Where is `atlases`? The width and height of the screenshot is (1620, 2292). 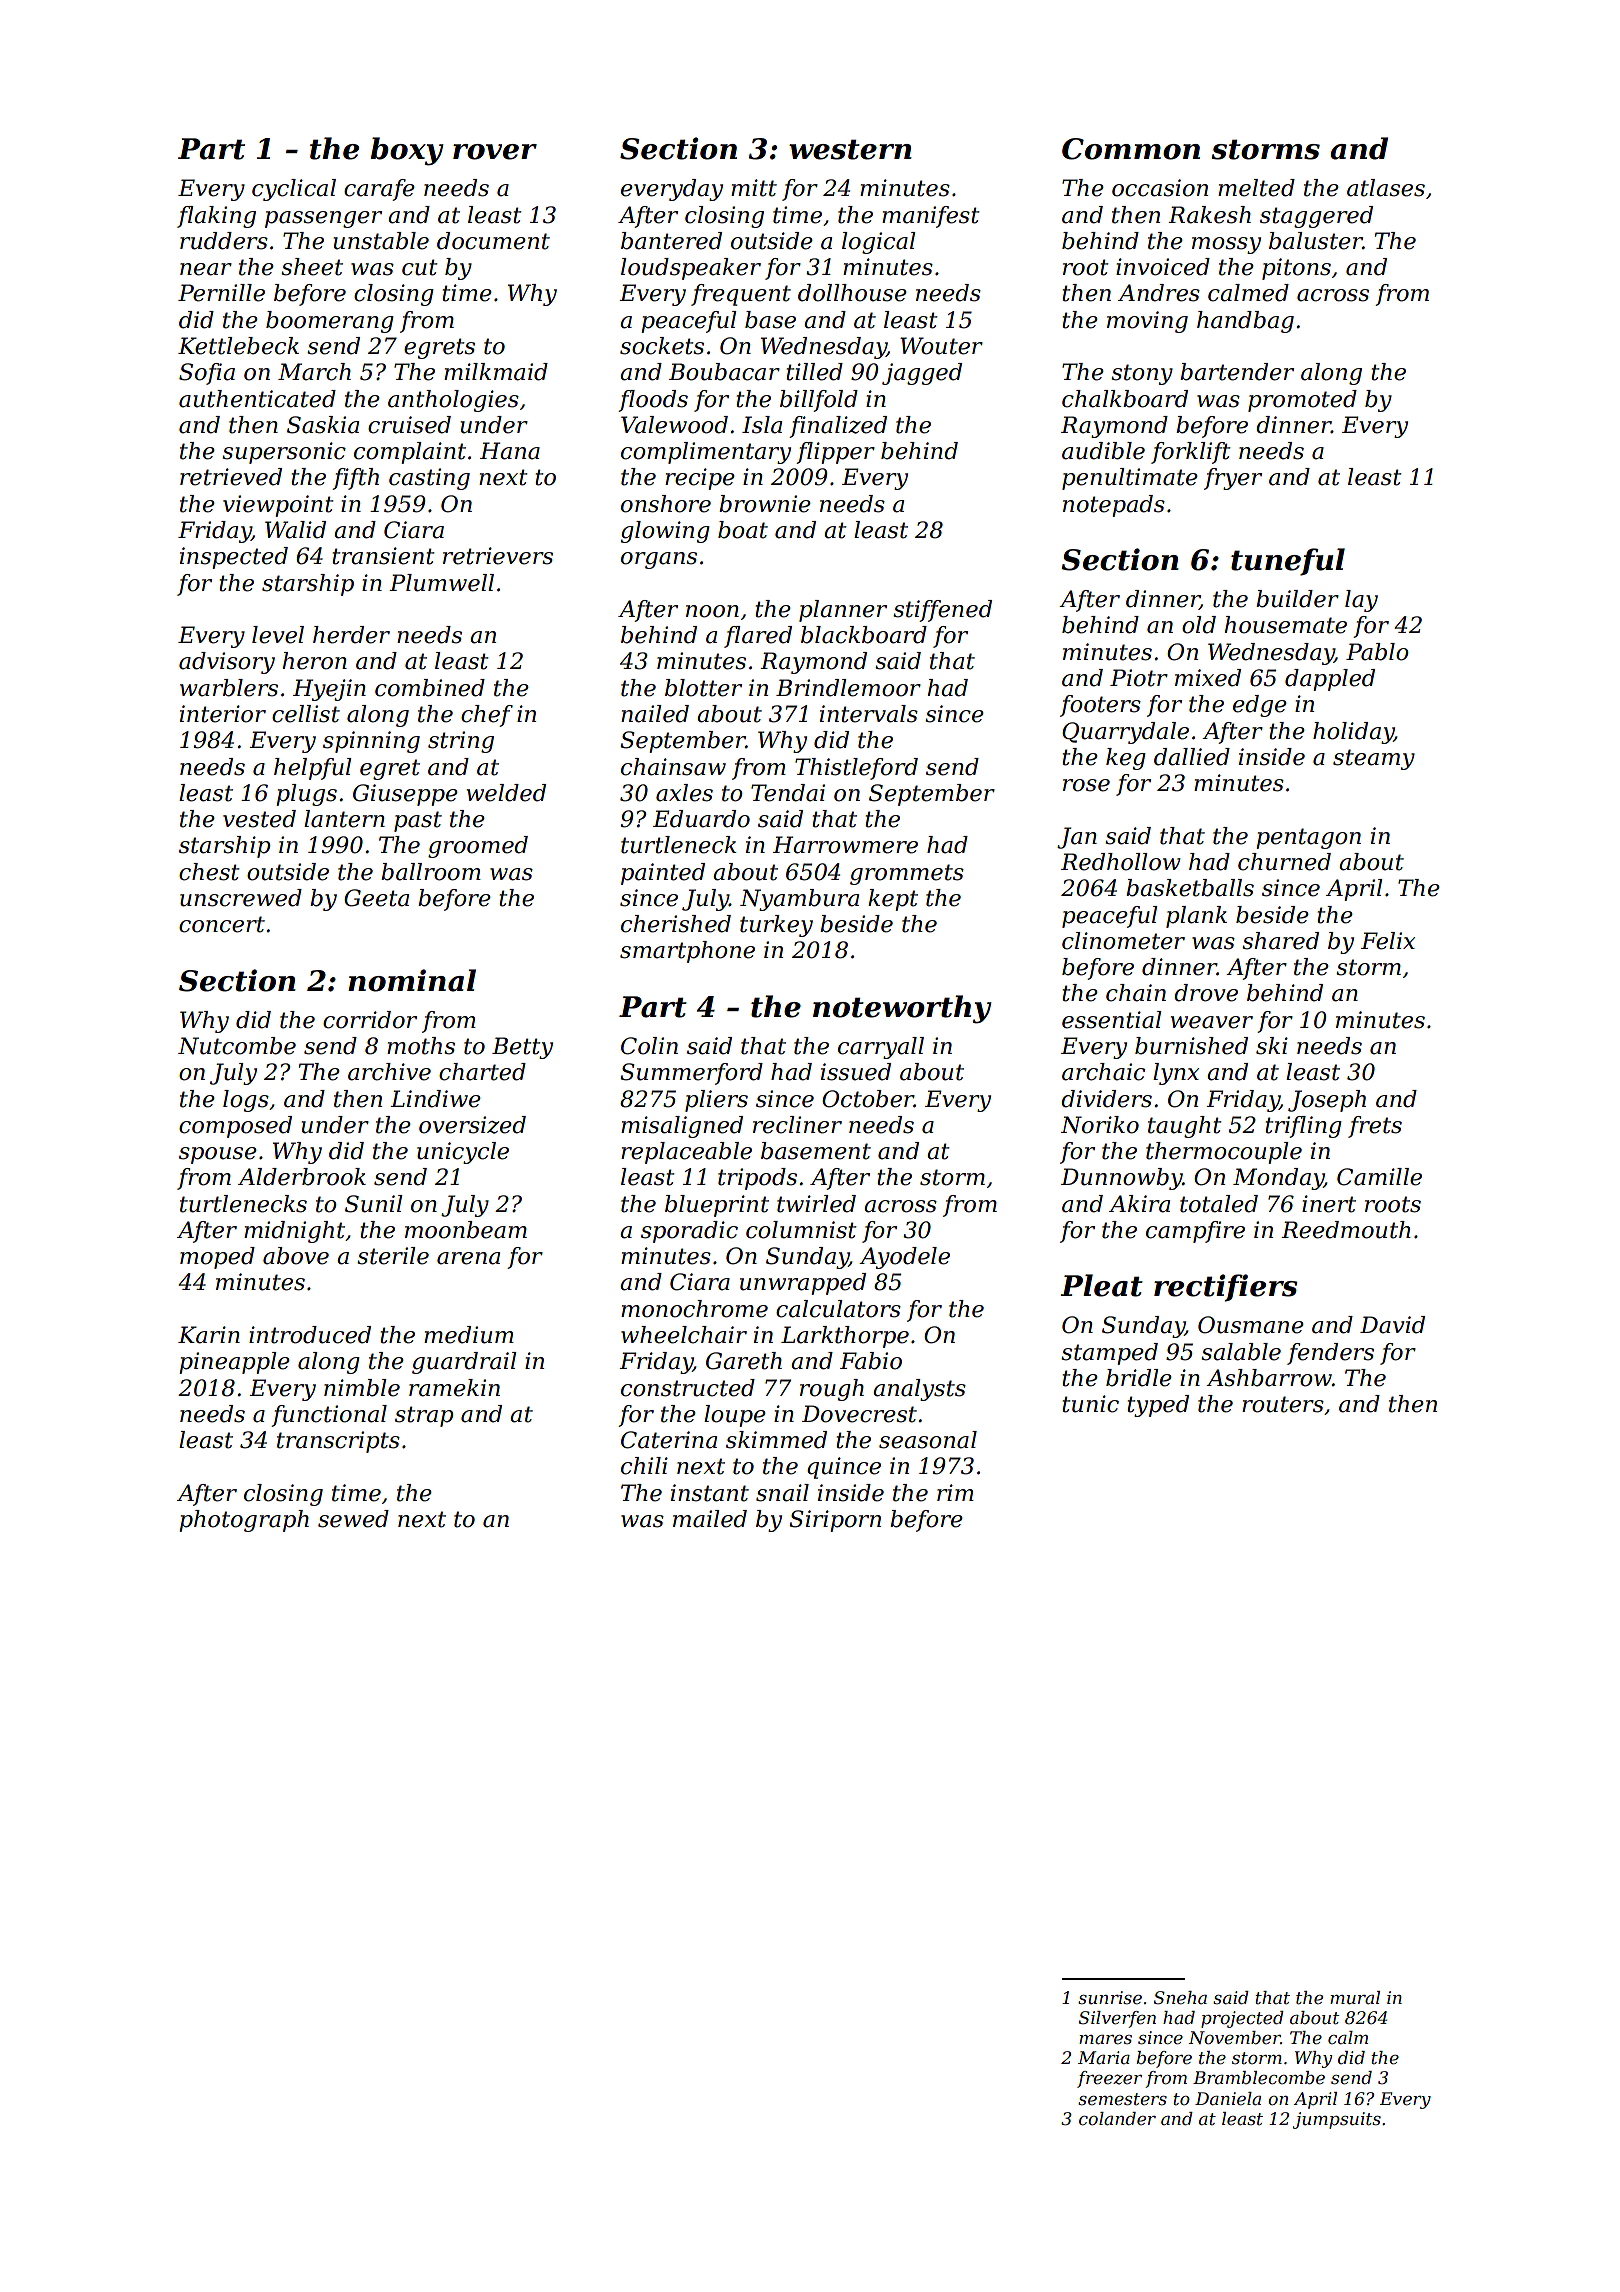
atlases is located at coordinates (1386, 188).
